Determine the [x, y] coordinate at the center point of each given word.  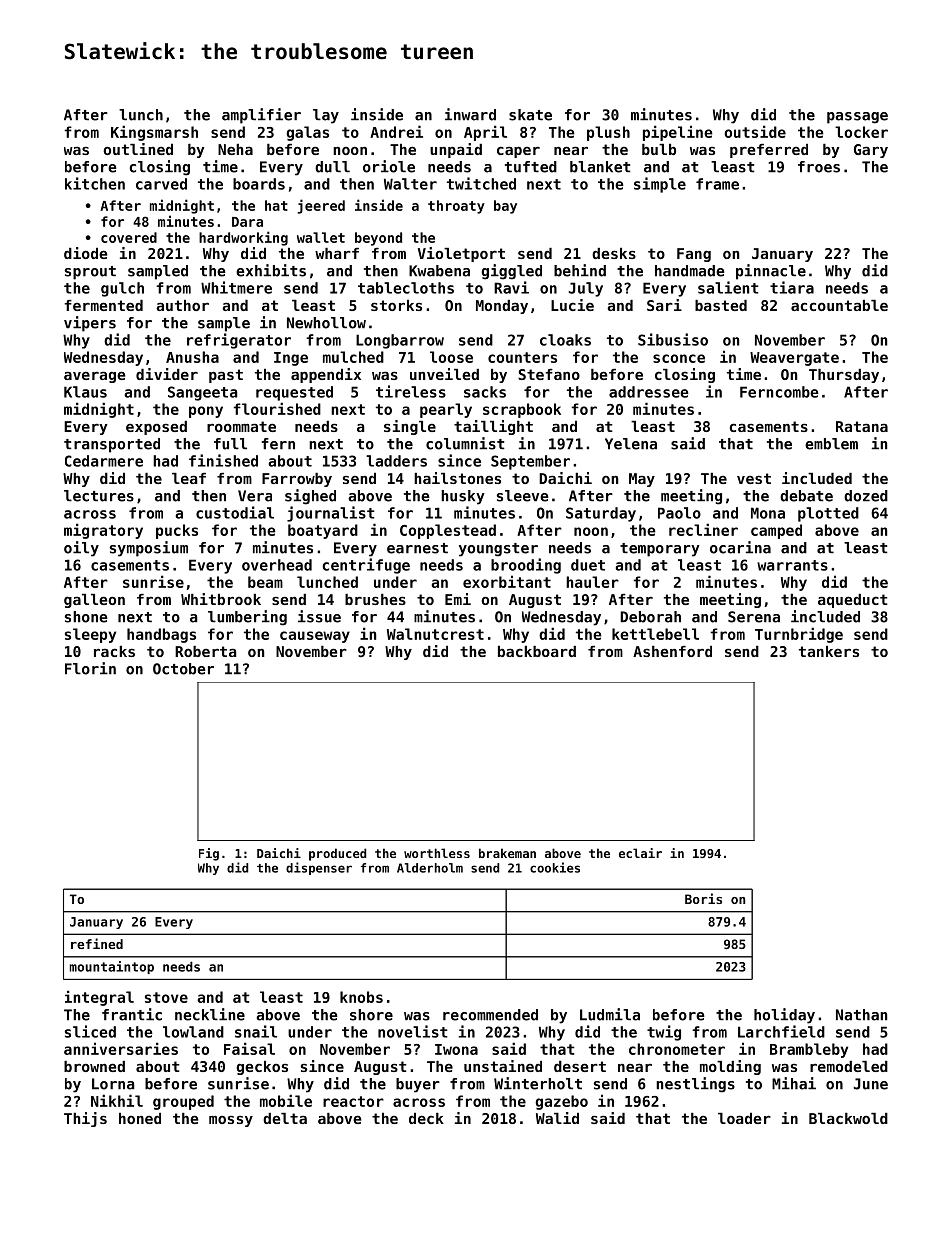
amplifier [261, 116]
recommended [490, 1015]
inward [470, 114]
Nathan [861, 1015]
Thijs [85, 1119]
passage [857, 118]
